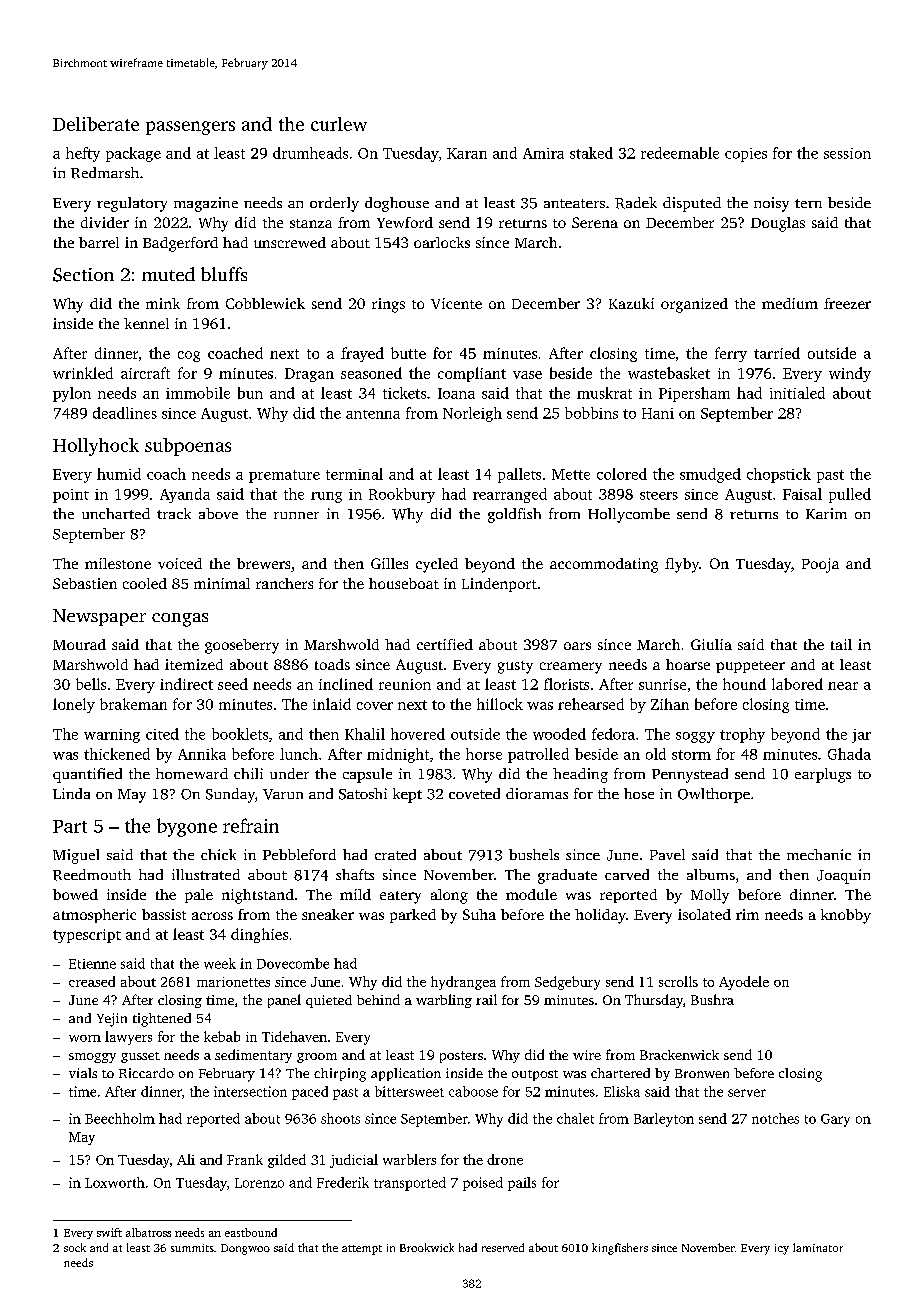 The width and height of the page is (924, 1308). I want to click on wastebasket, so click(669, 373).
